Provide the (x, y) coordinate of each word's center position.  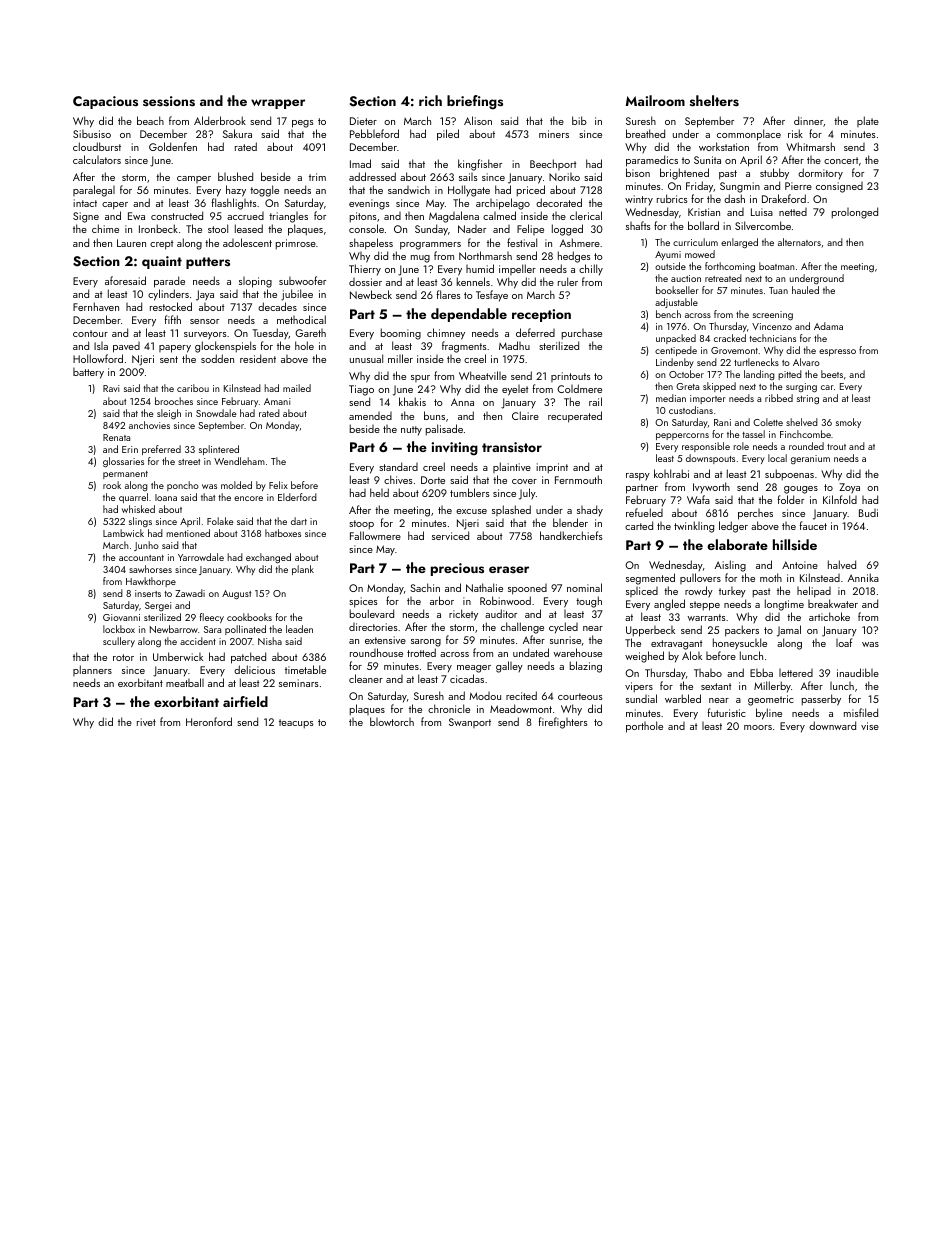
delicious (254, 669)
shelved (802, 422)
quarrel (133, 498)
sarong (426, 643)
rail (595, 401)
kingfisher (480, 165)
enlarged (739, 243)
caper (115, 206)
